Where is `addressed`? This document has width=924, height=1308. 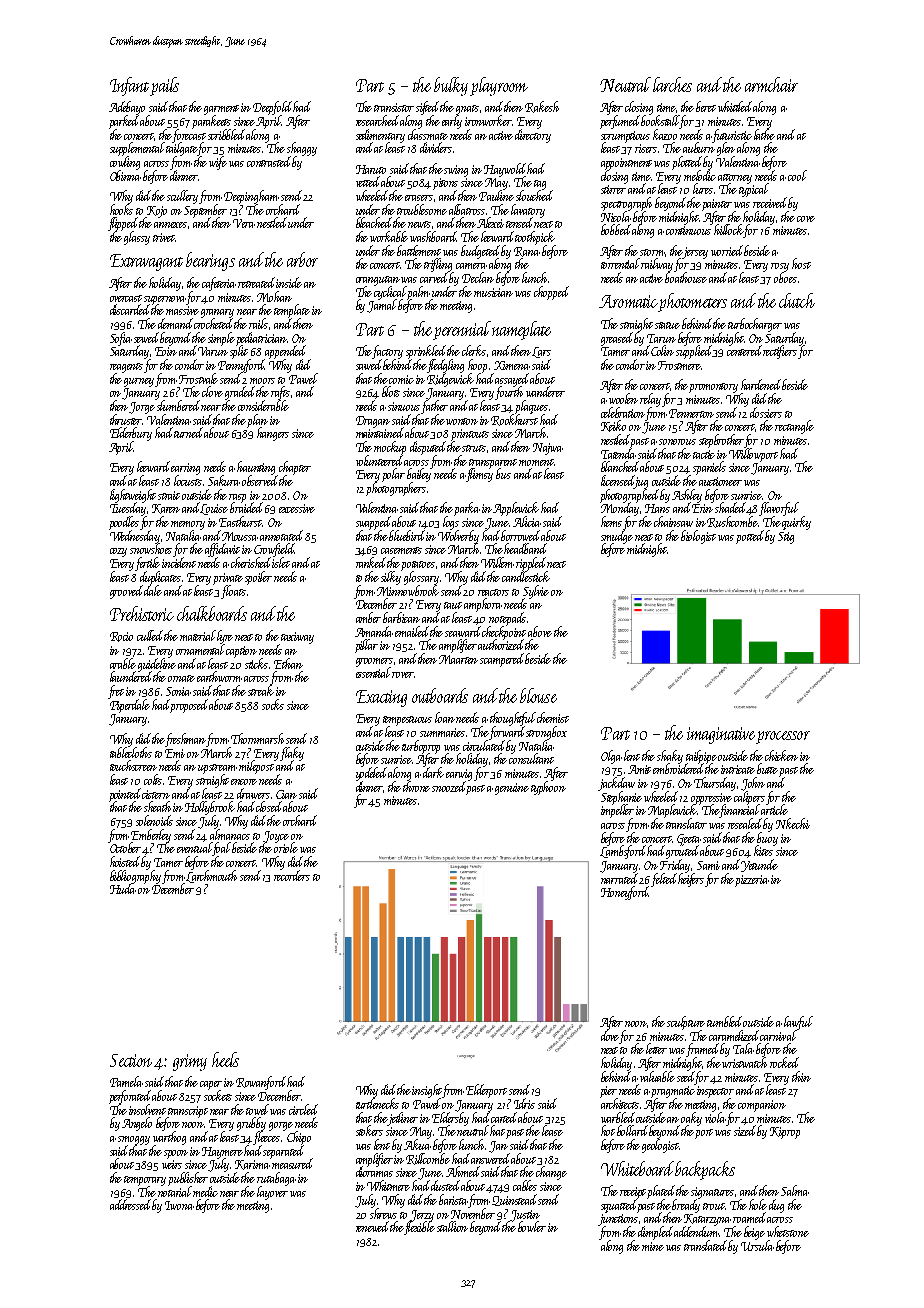
addressed is located at coordinates (130, 1204).
